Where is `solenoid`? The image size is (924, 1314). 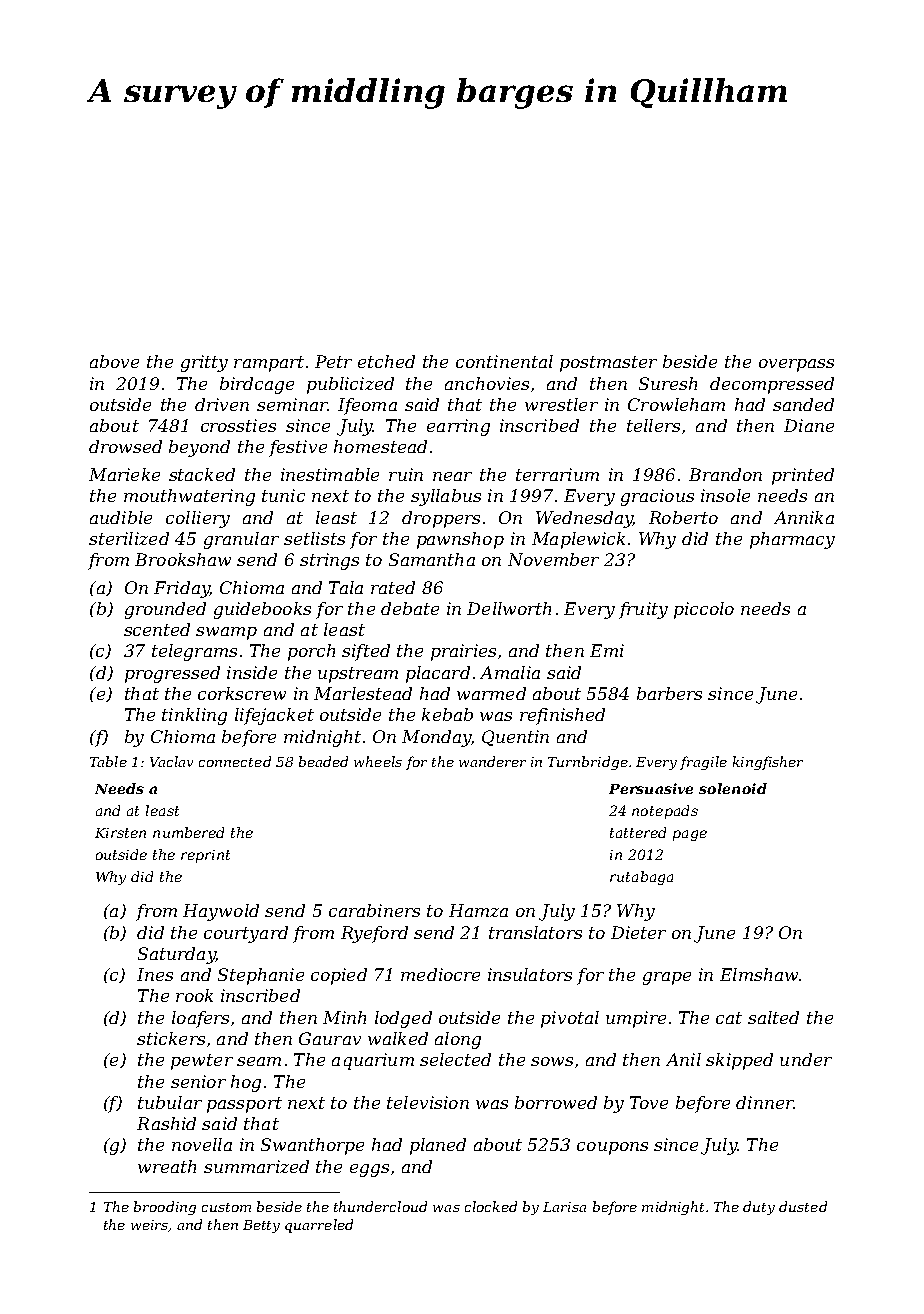
solenoid is located at coordinates (733, 788).
